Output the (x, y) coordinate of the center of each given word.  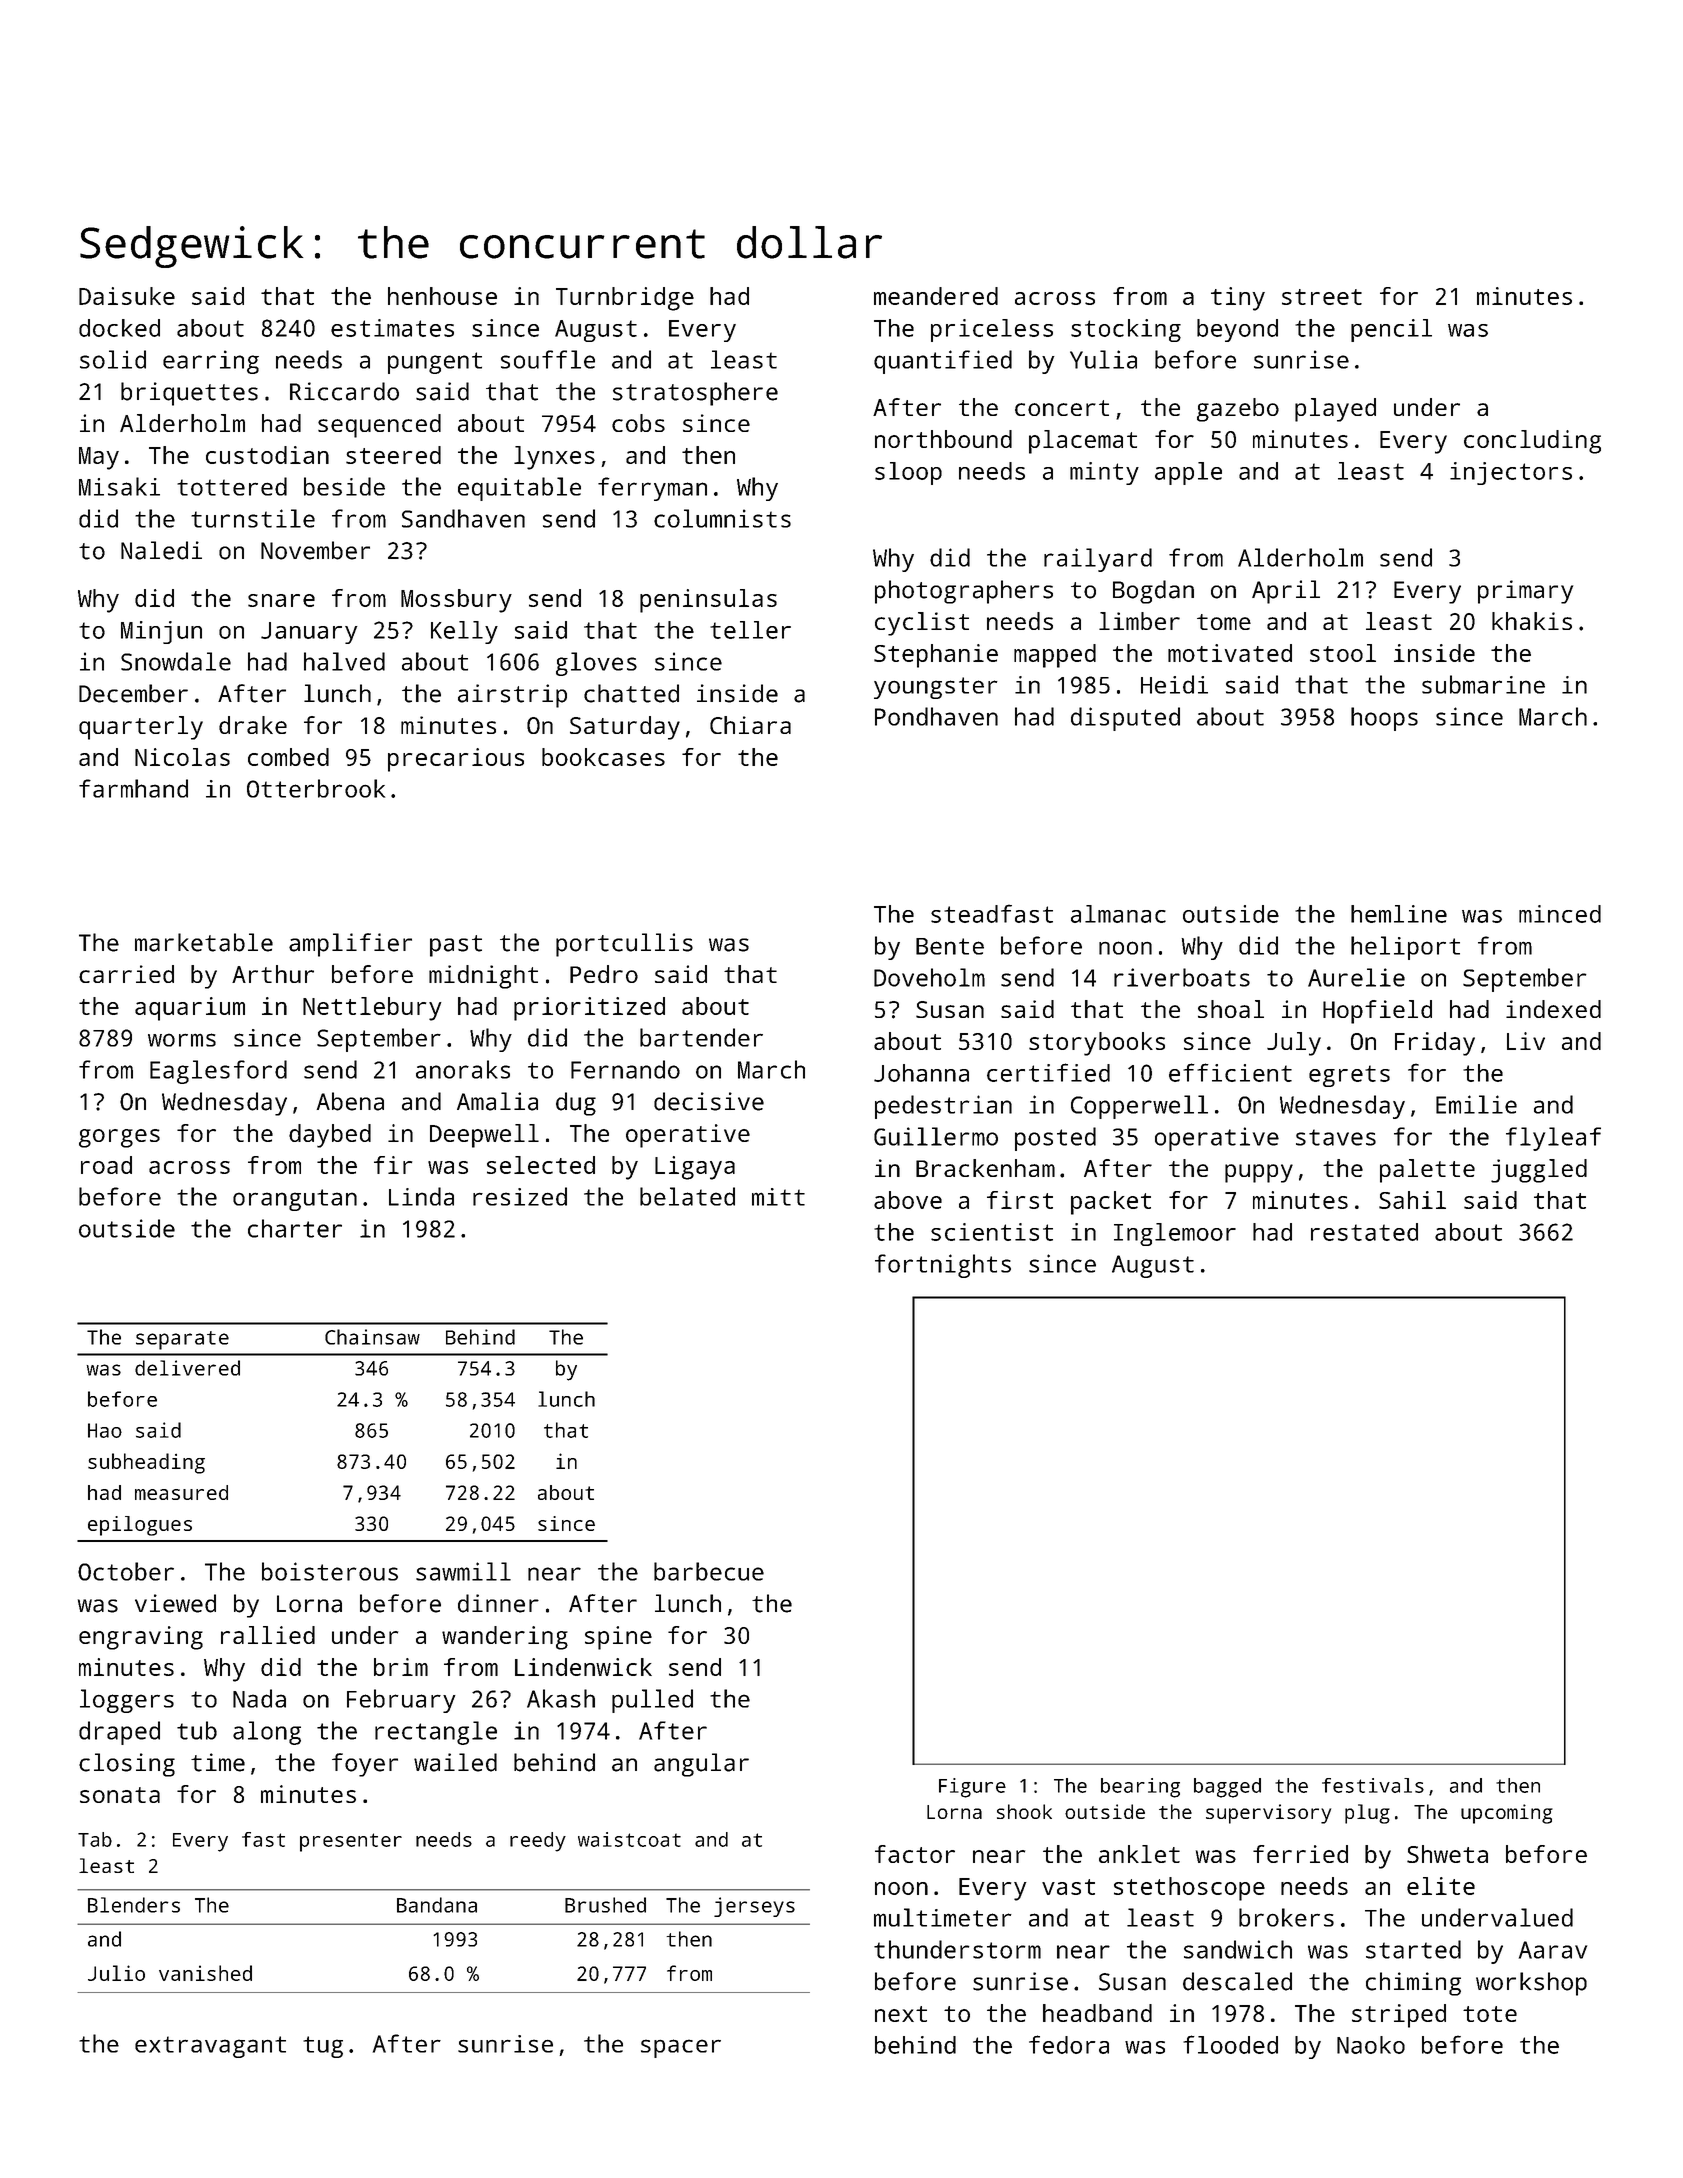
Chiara (750, 725)
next (901, 2014)
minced (1560, 914)
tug (323, 2047)
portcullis (624, 945)
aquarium (190, 1009)
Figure (972, 1788)
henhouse (442, 296)
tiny (1238, 299)
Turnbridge (625, 299)
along (267, 1733)
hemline (1399, 914)
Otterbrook (316, 788)
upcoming (1507, 1814)
